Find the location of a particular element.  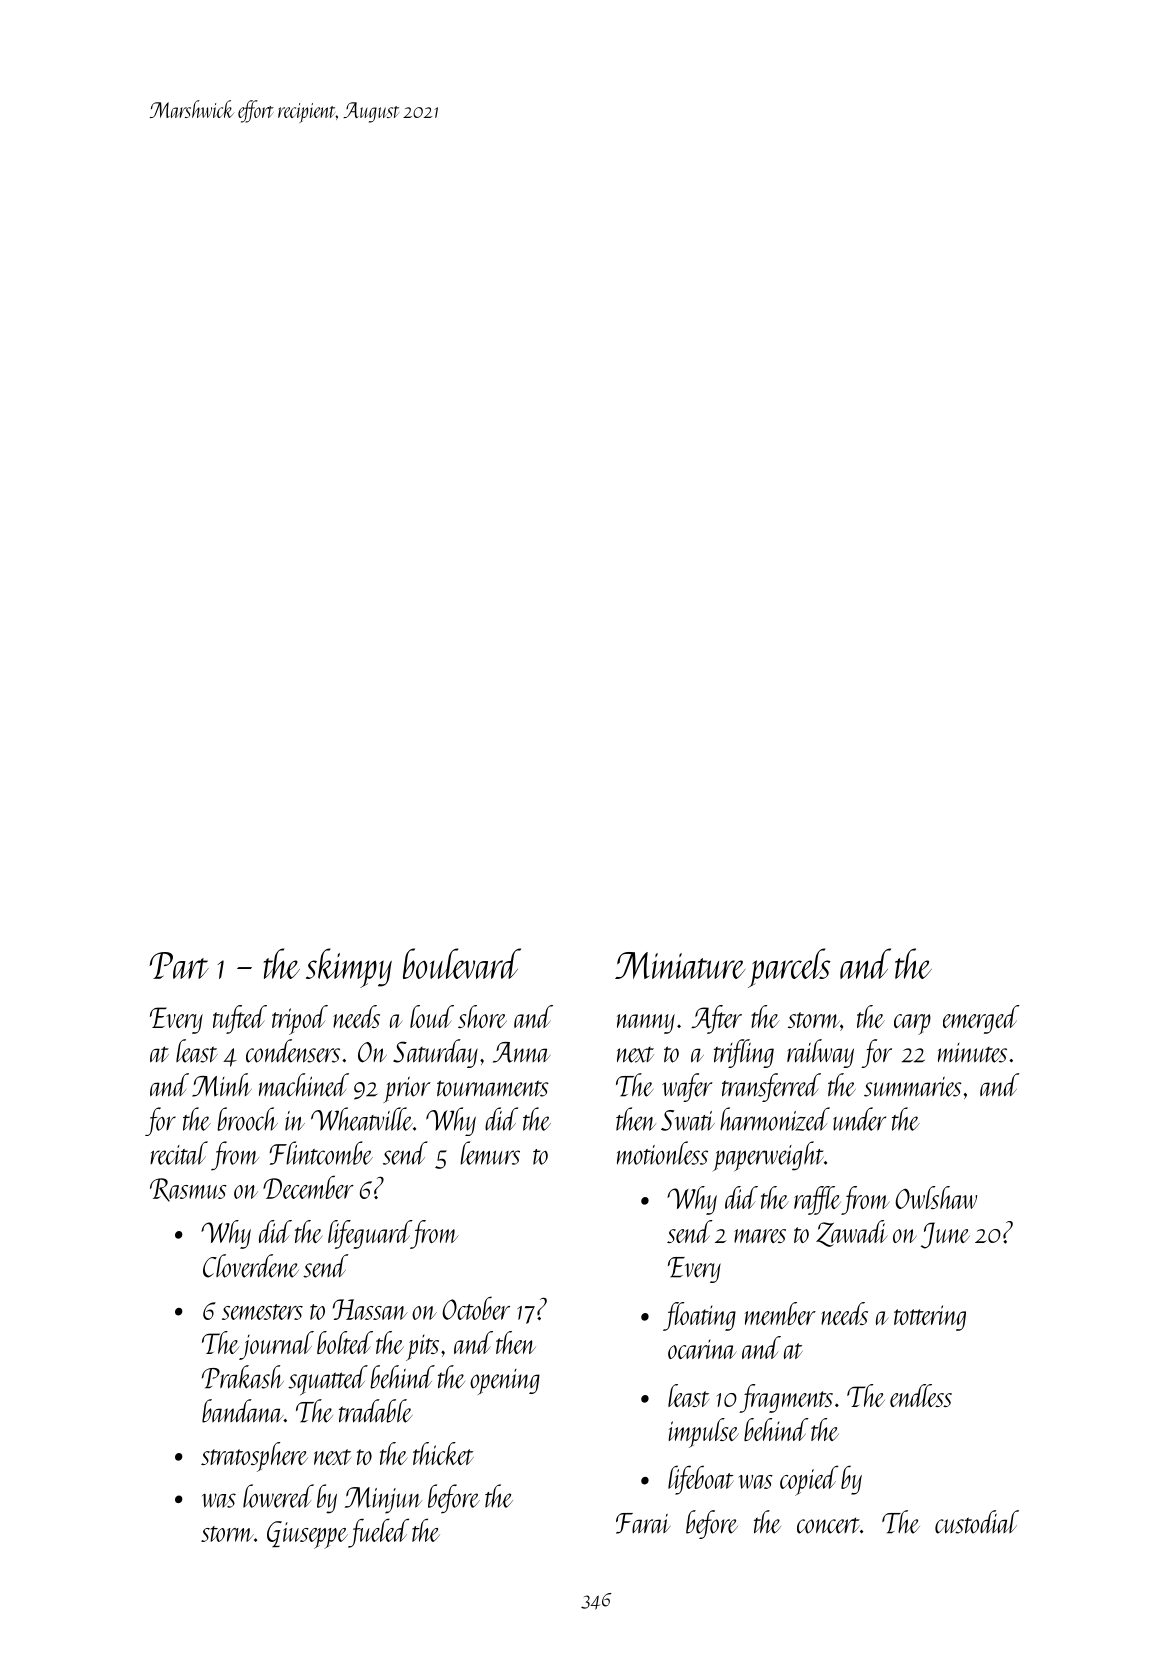

tournaments is located at coordinates (493, 1088).
